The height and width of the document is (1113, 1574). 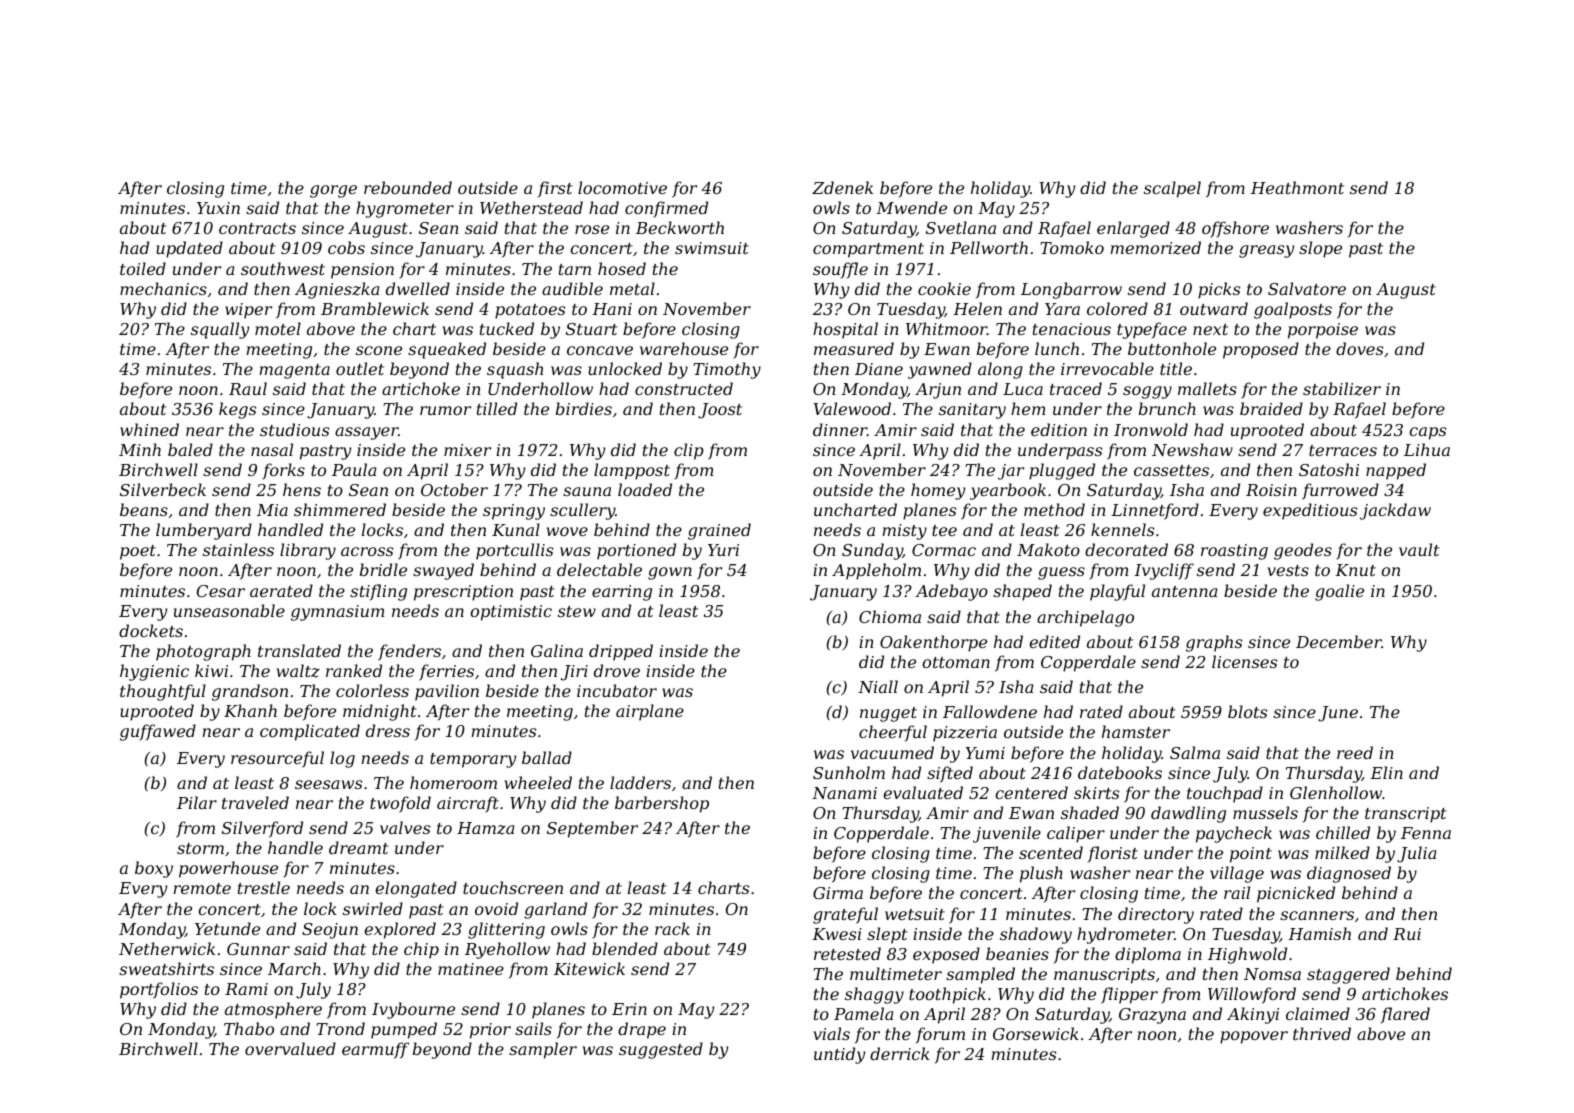 What do you see at coordinates (346, 247) in the document?
I see `cobs` at bounding box center [346, 247].
